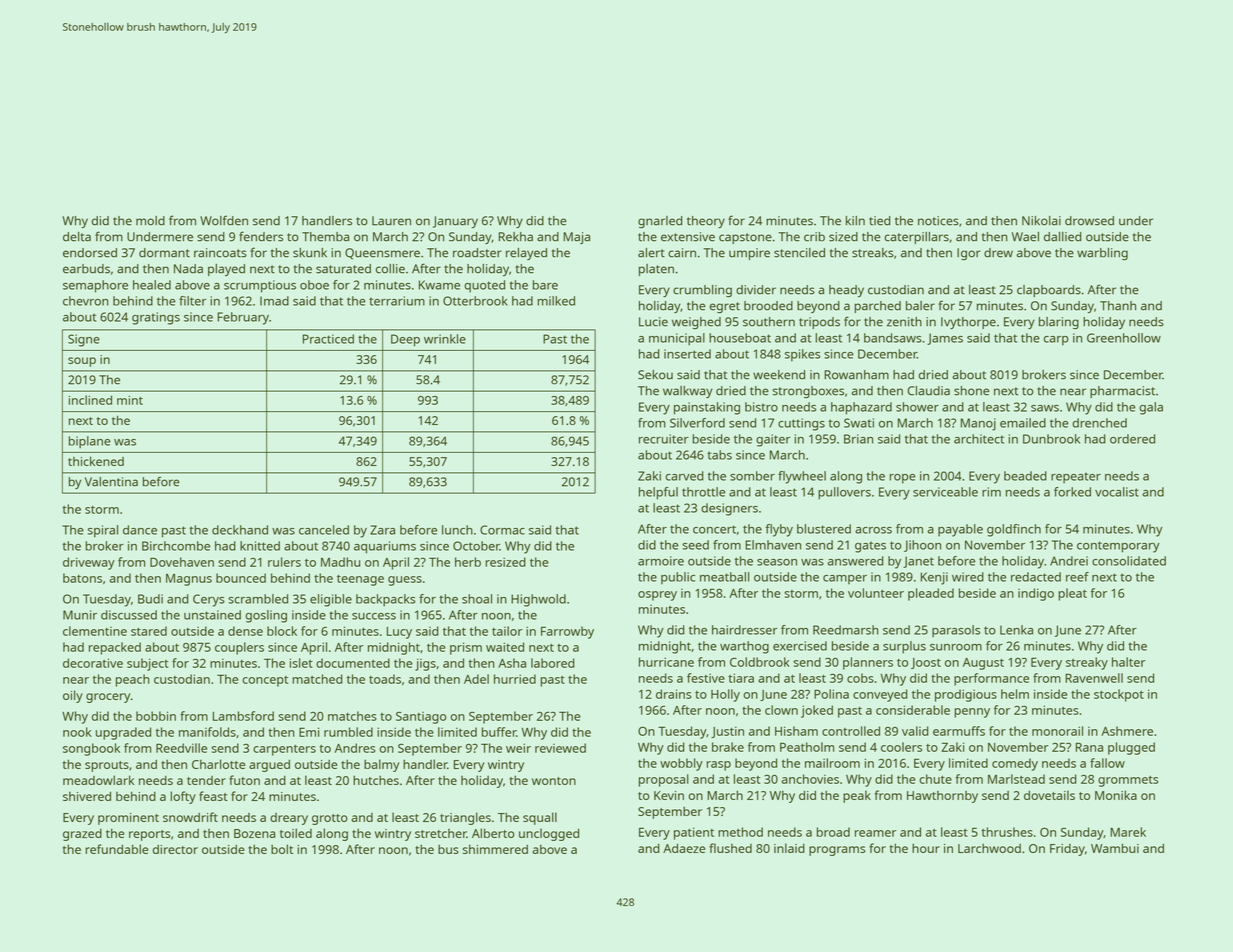 The width and height of the screenshot is (1233, 952). Describe the element at coordinates (111, 482) in the screenshot. I see `Valentina` at that location.
